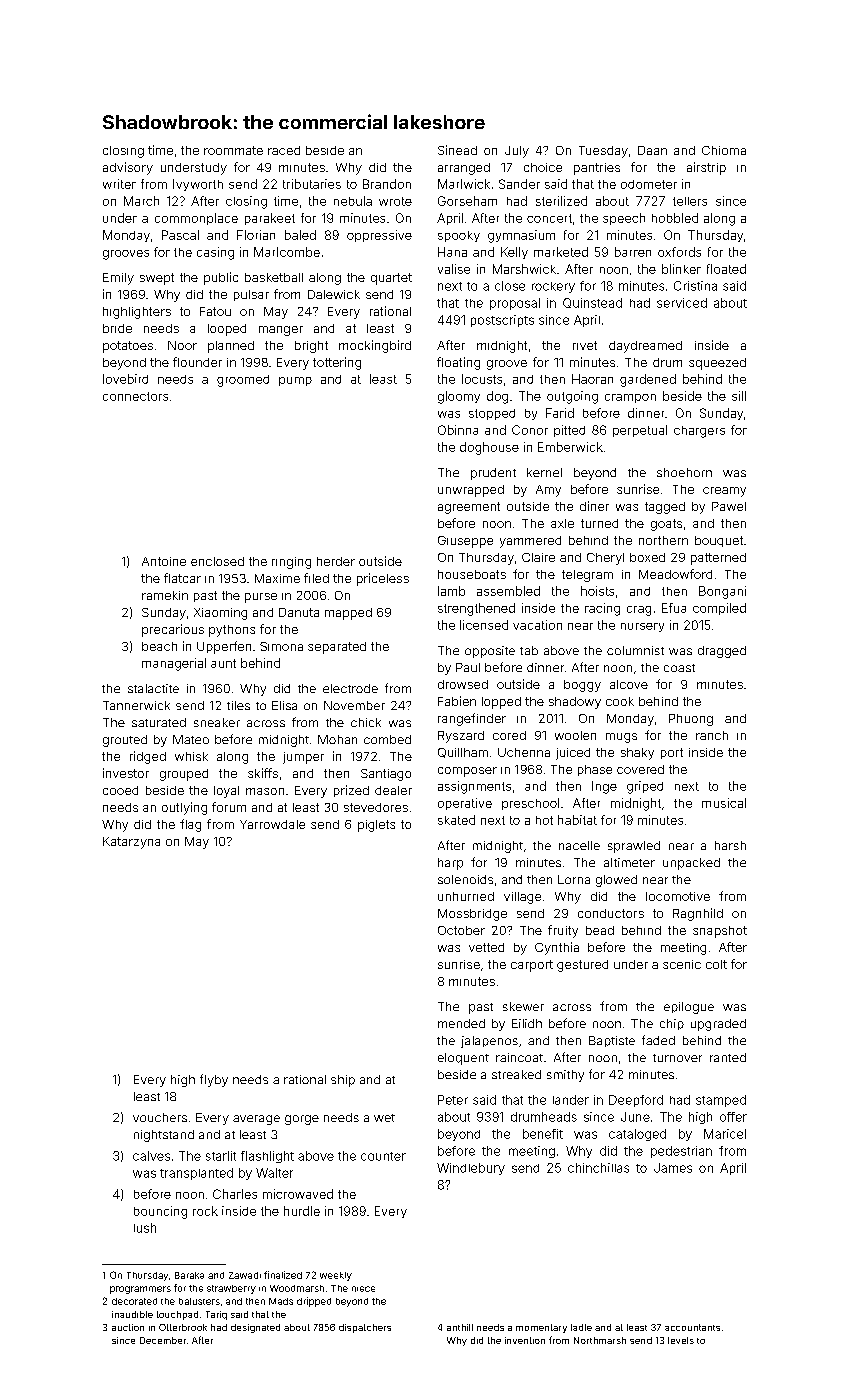 This image has height=1400, width=849. I want to click on public, so click(221, 278).
